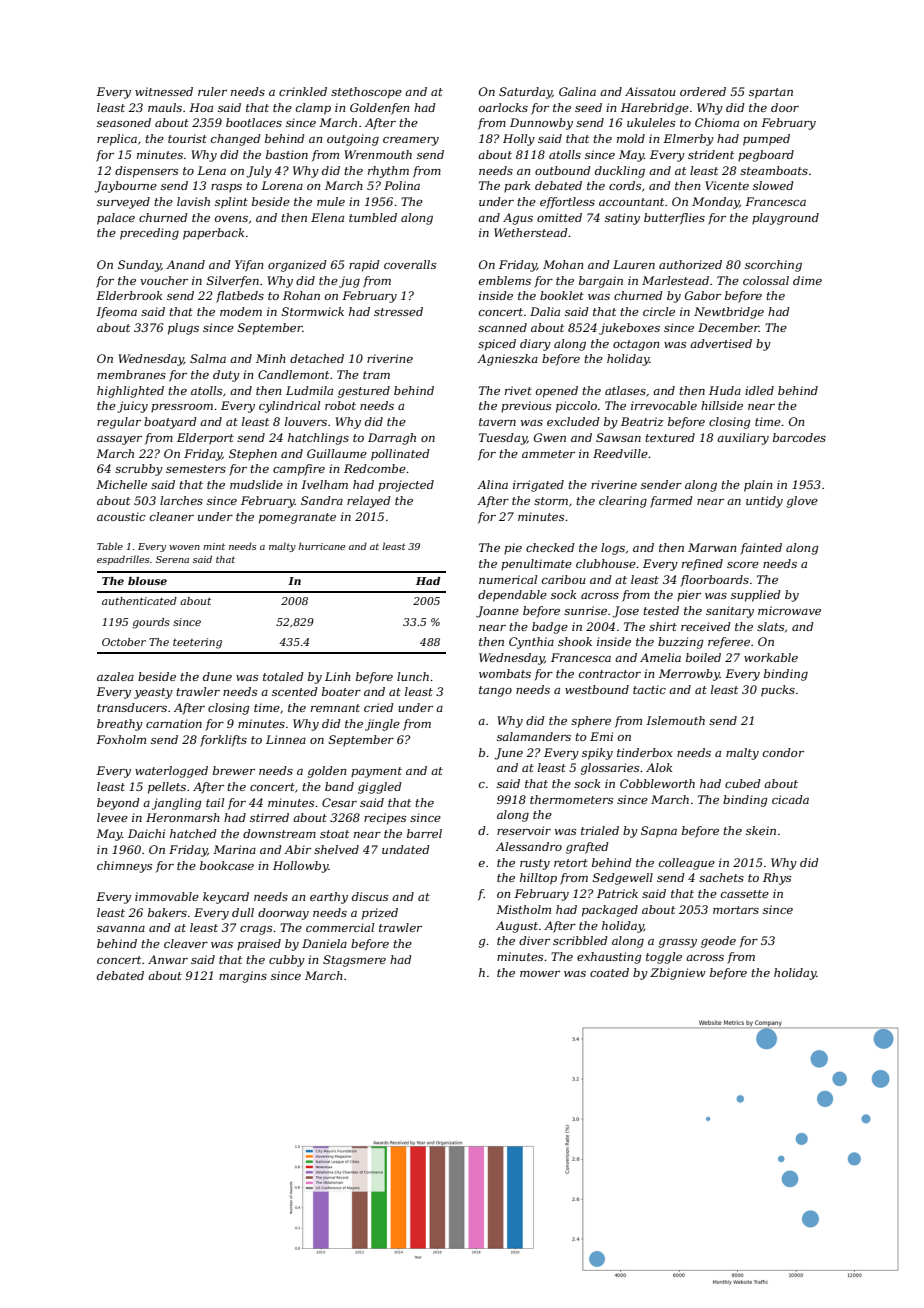 Image resolution: width=924 pixels, height=1308 pixels. I want to click on savanna, so click(121, 929).
